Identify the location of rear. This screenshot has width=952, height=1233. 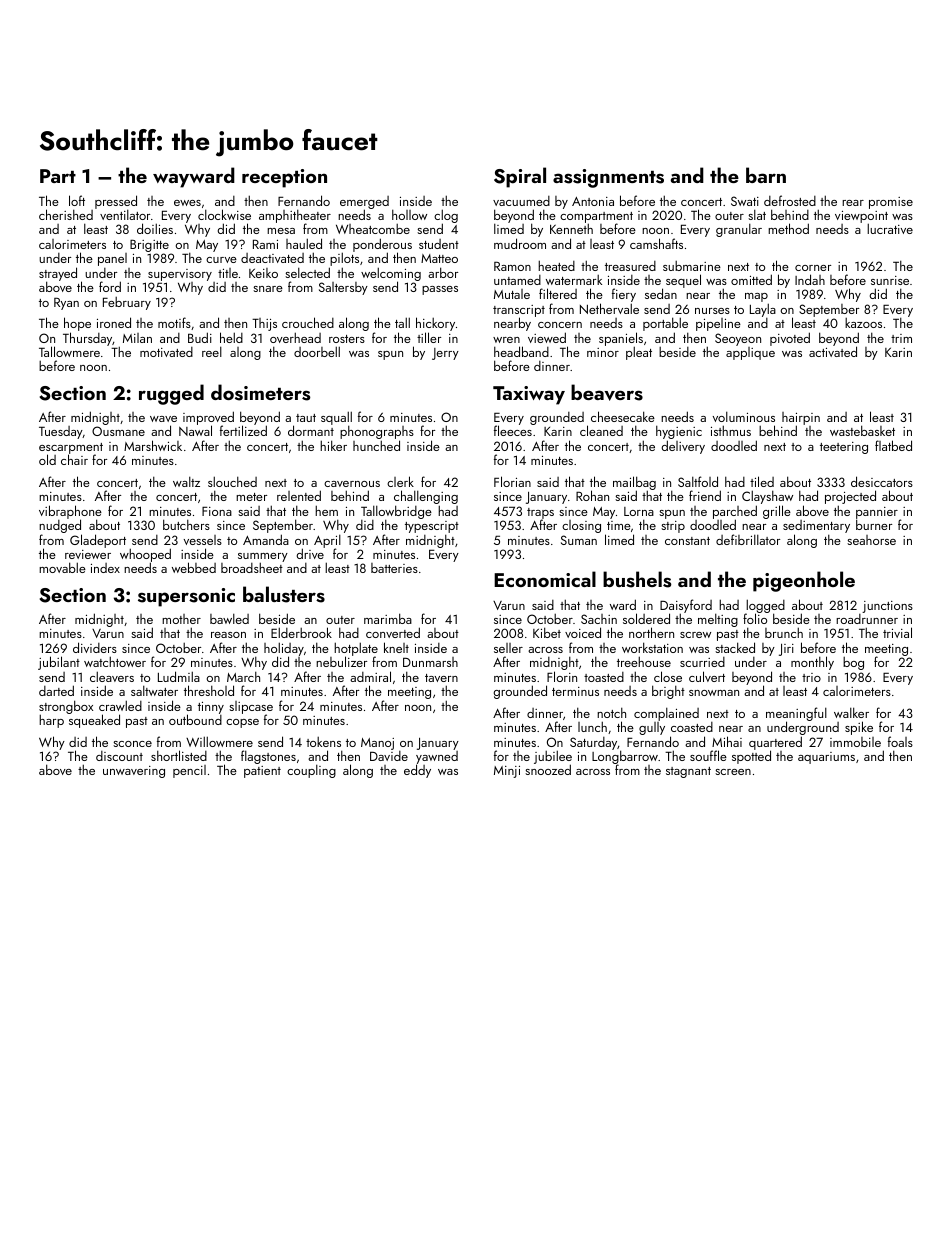
(853, 203).
